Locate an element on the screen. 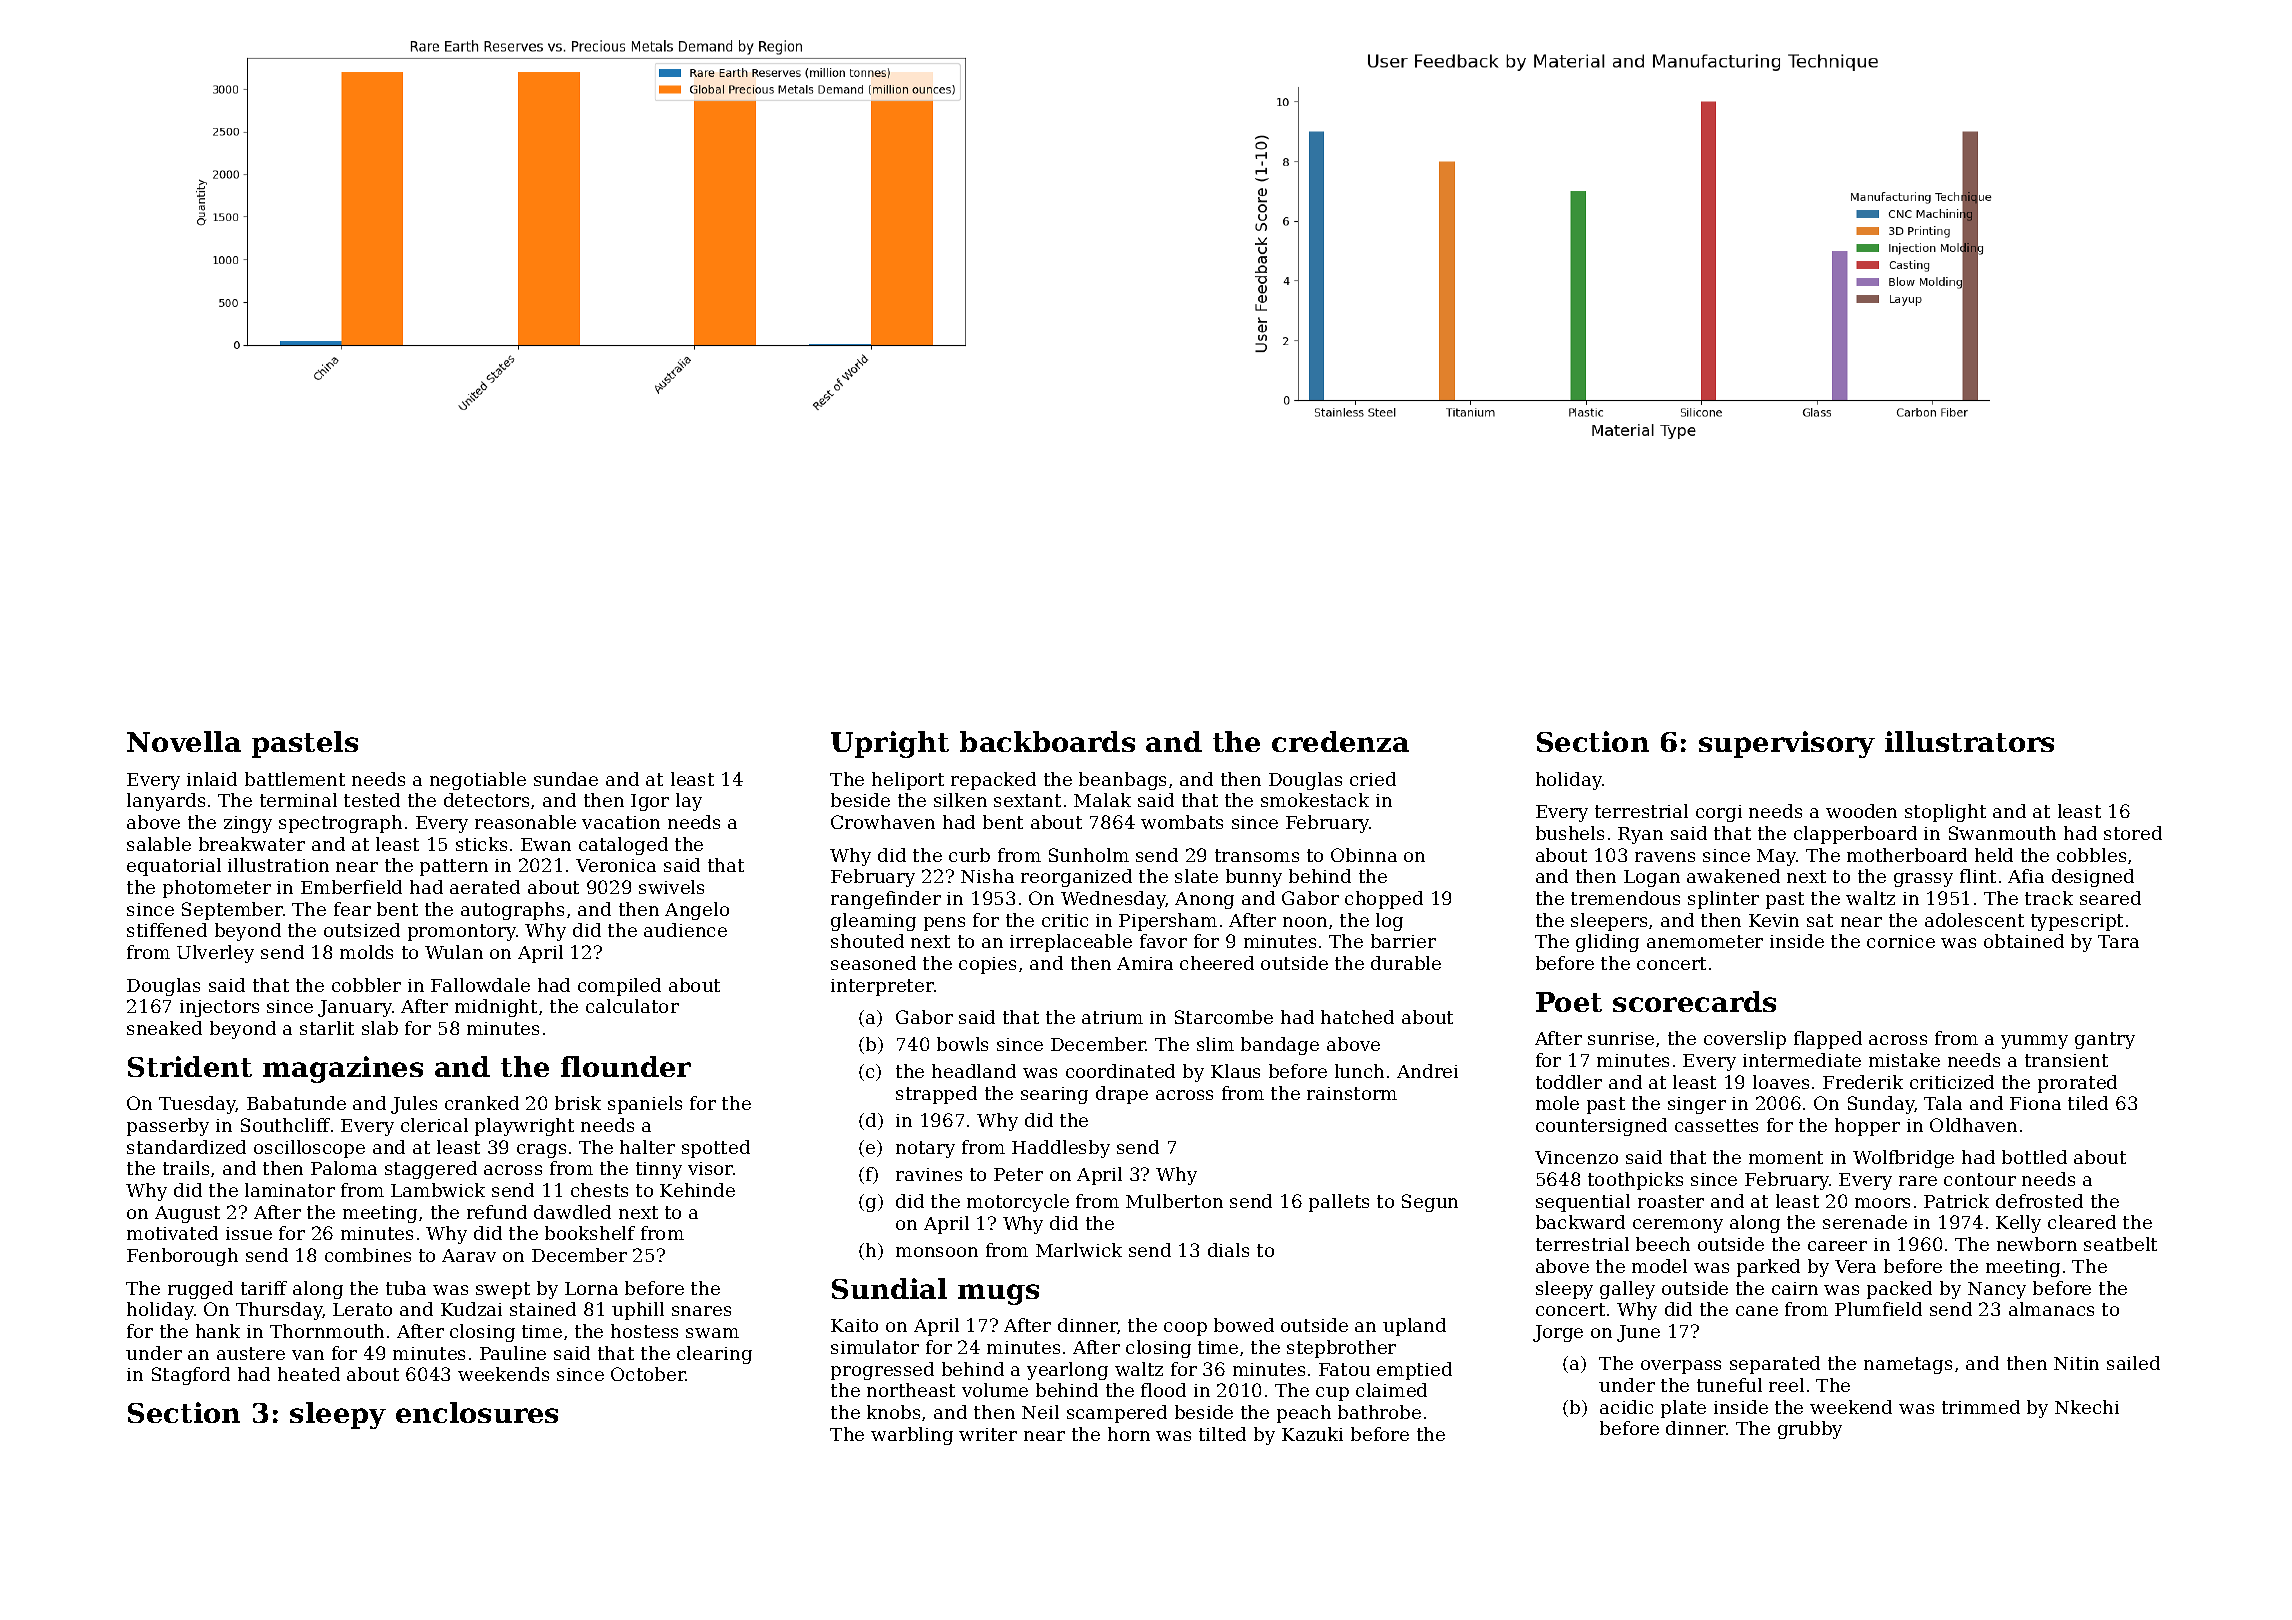  Crowhaven is located at coordinates (883, 822).
